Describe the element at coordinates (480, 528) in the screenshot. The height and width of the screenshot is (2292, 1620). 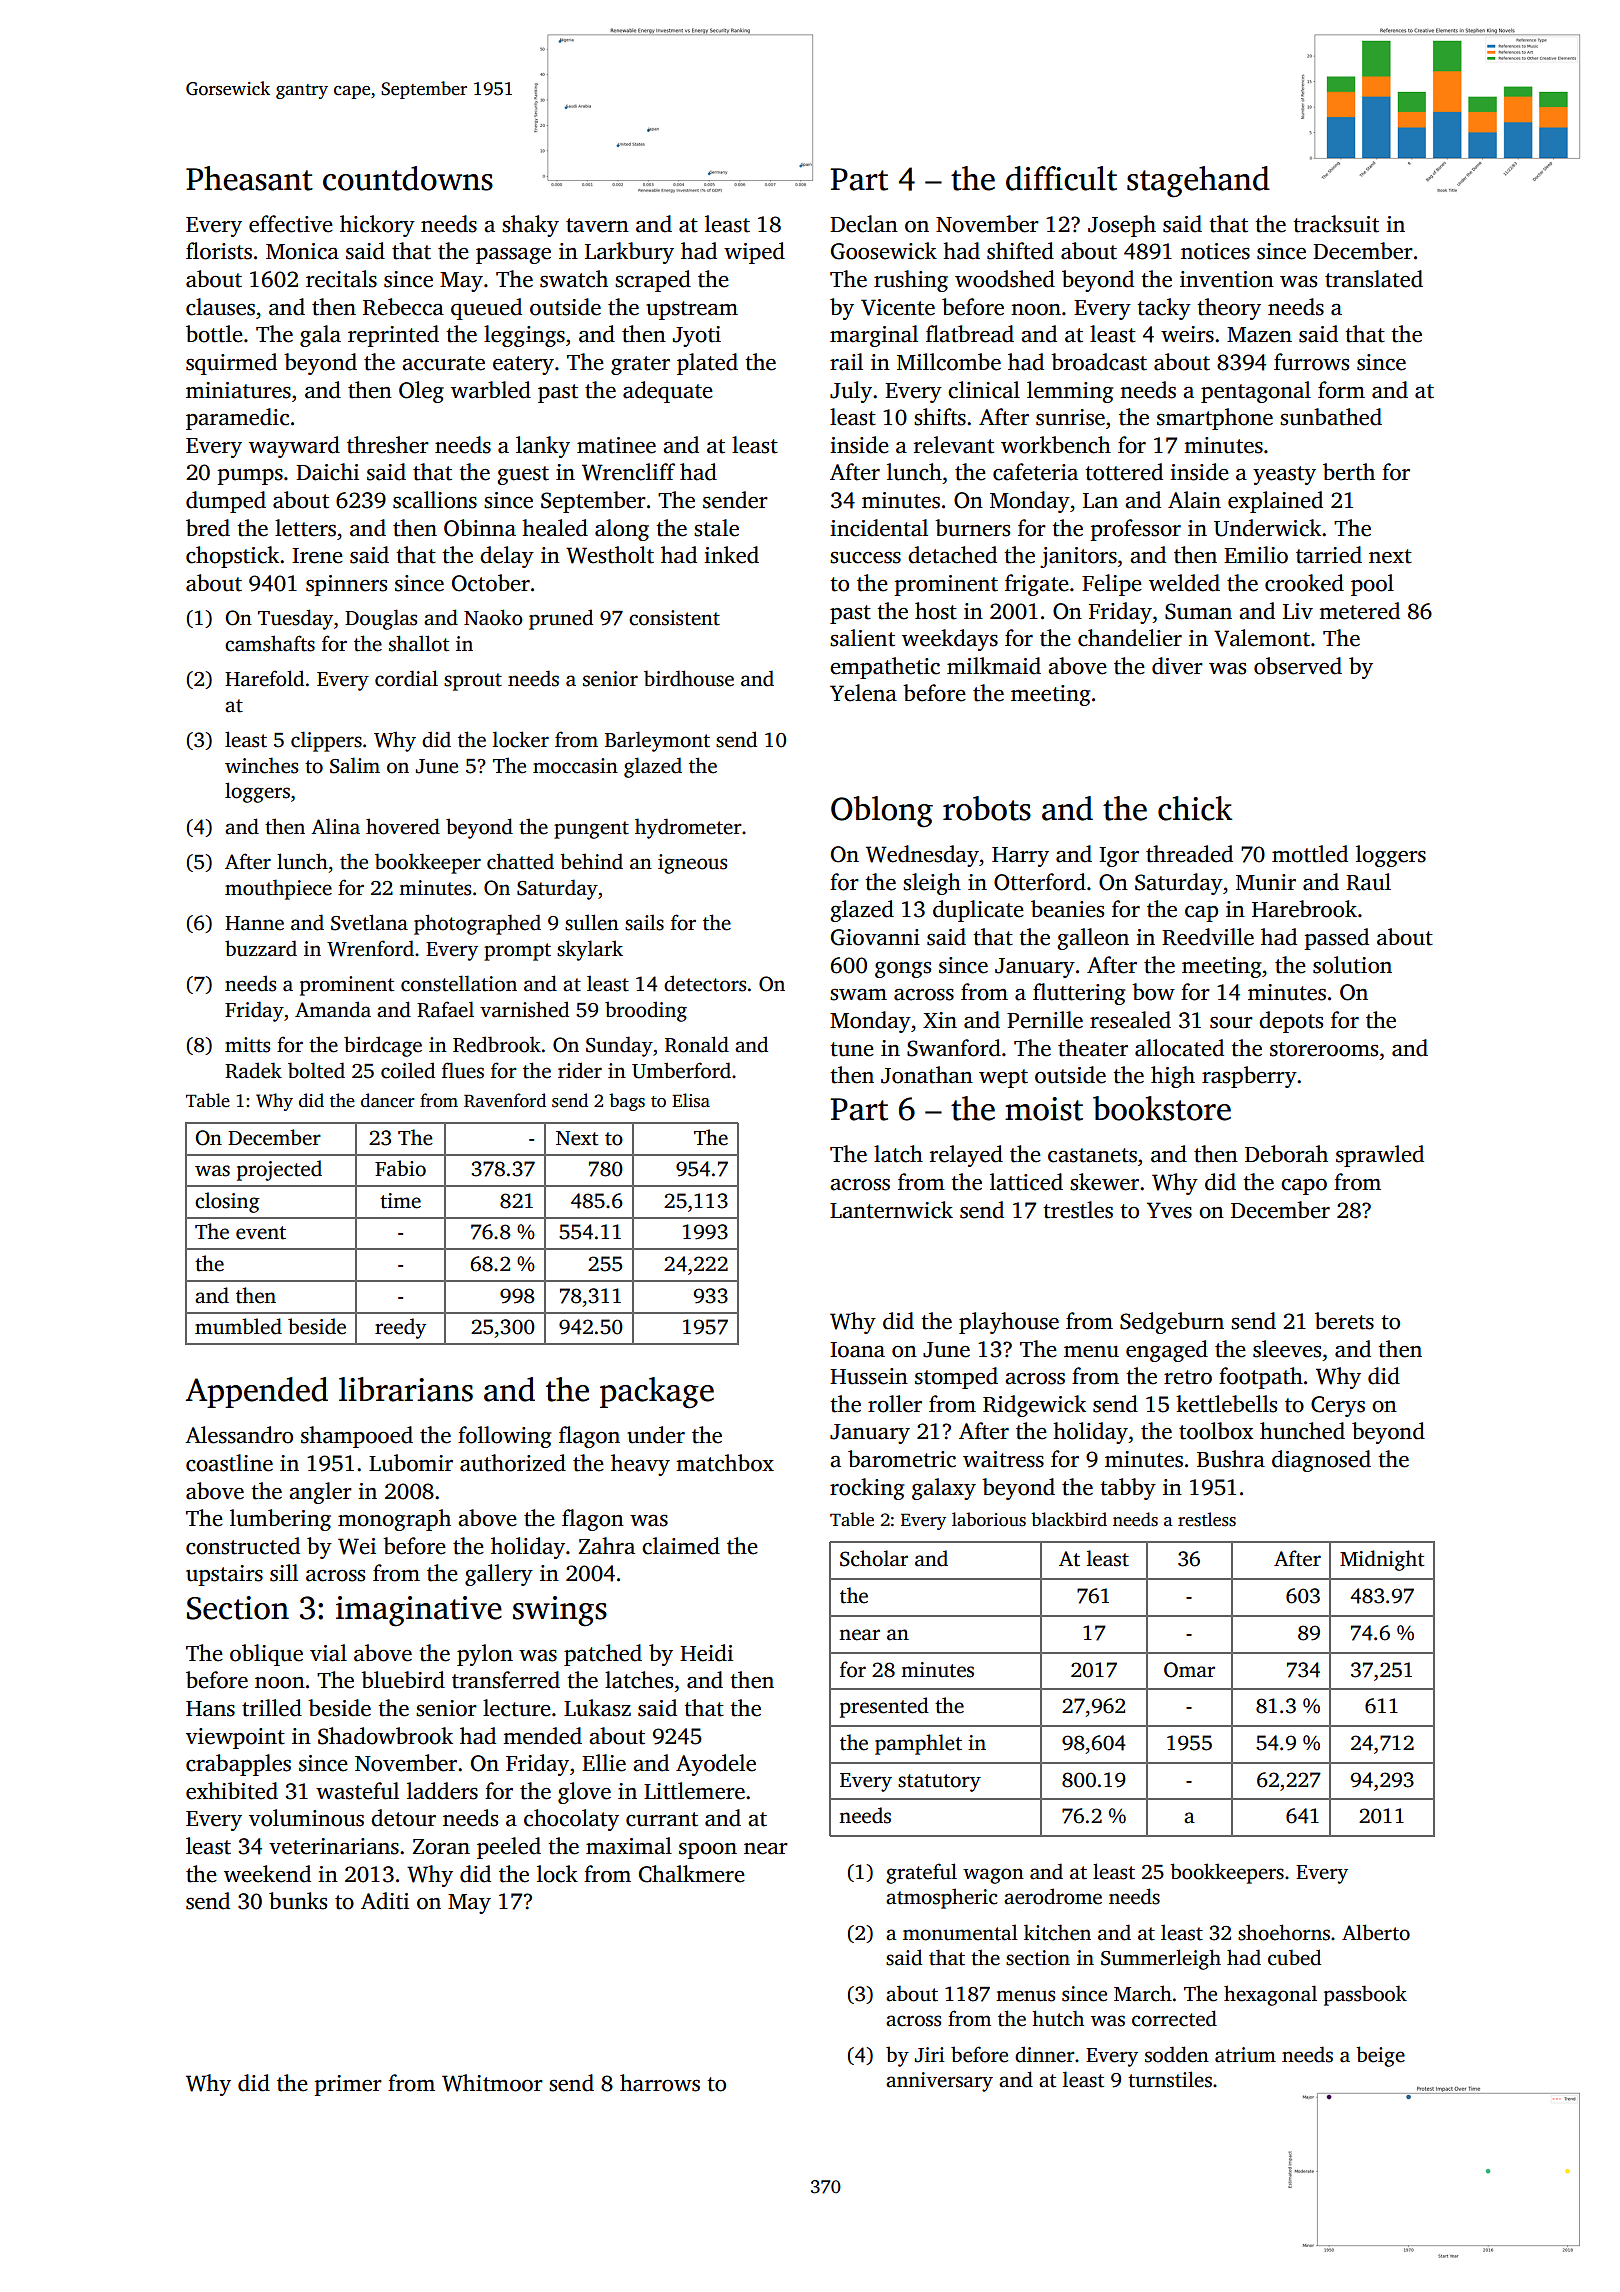
I see `Obinna` at that location.
